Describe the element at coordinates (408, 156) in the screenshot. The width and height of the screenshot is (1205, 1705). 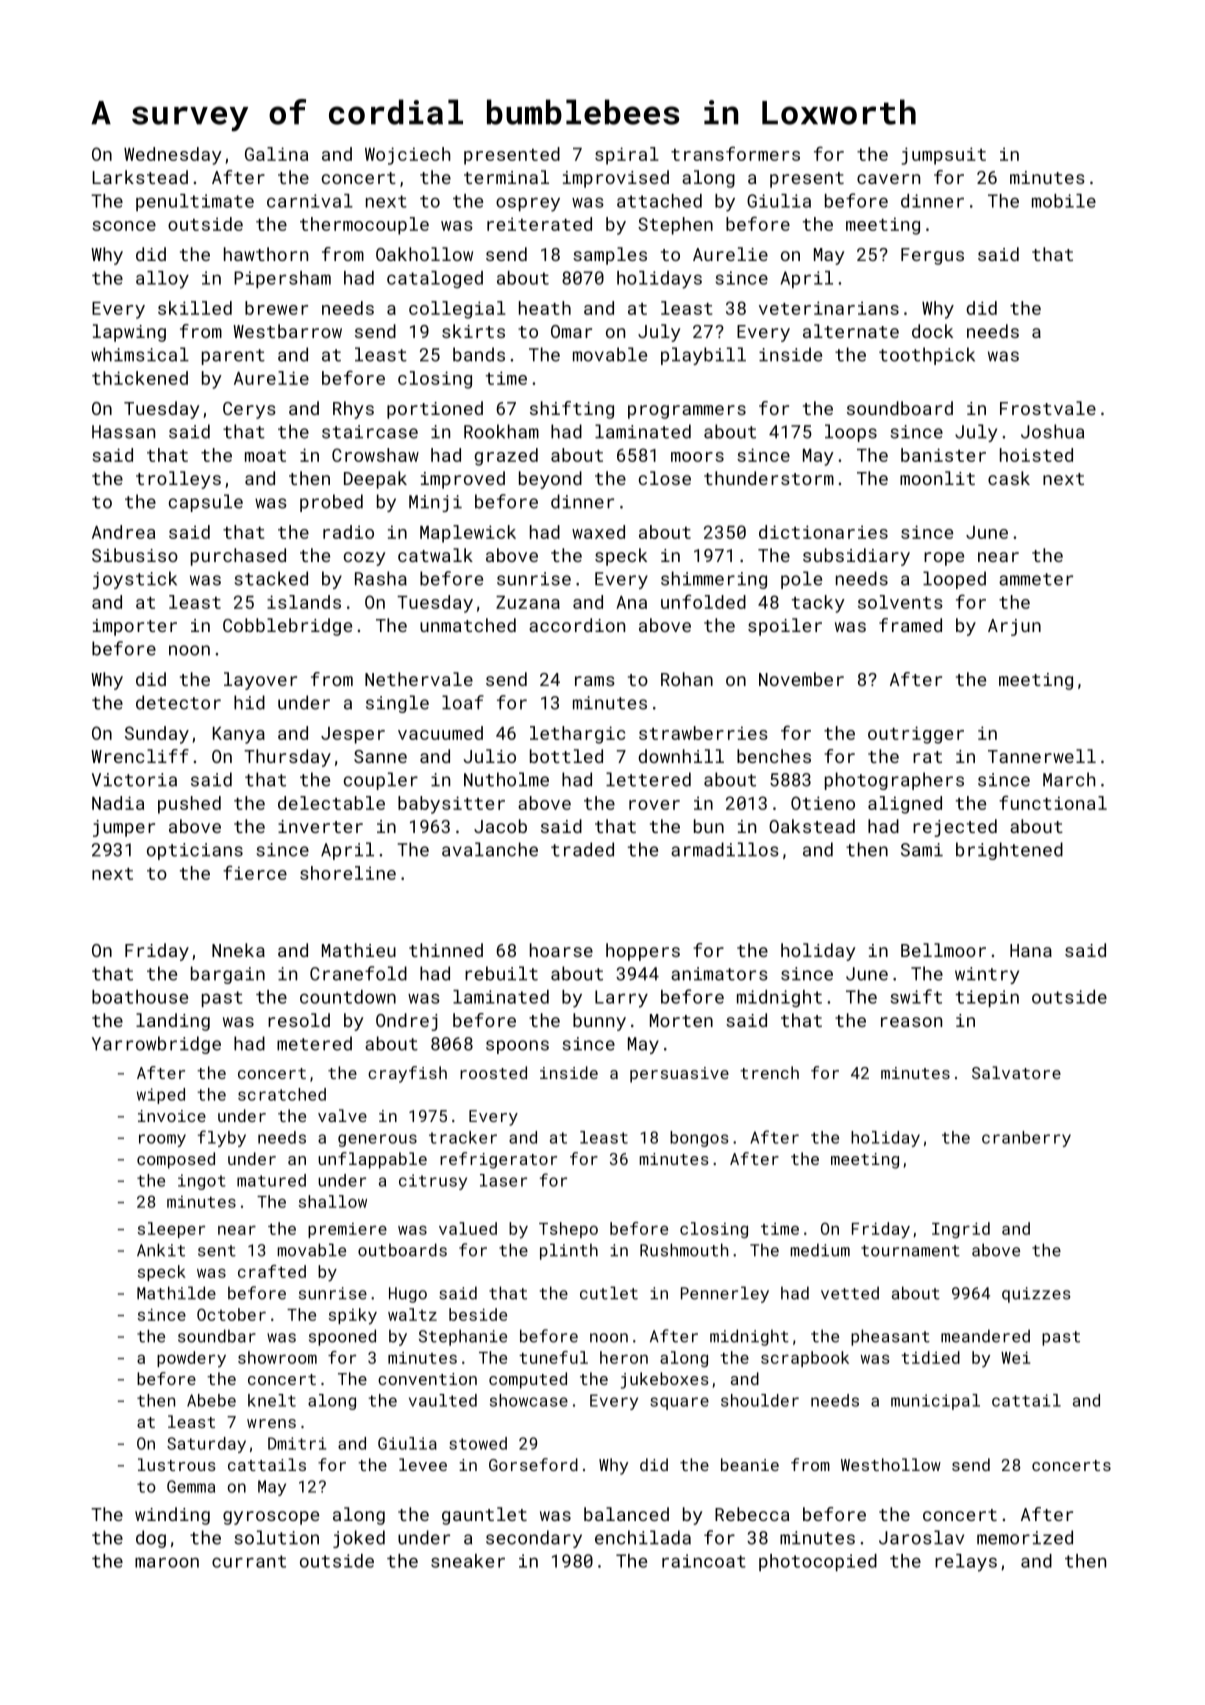
I see `Wojciech` at that location.
